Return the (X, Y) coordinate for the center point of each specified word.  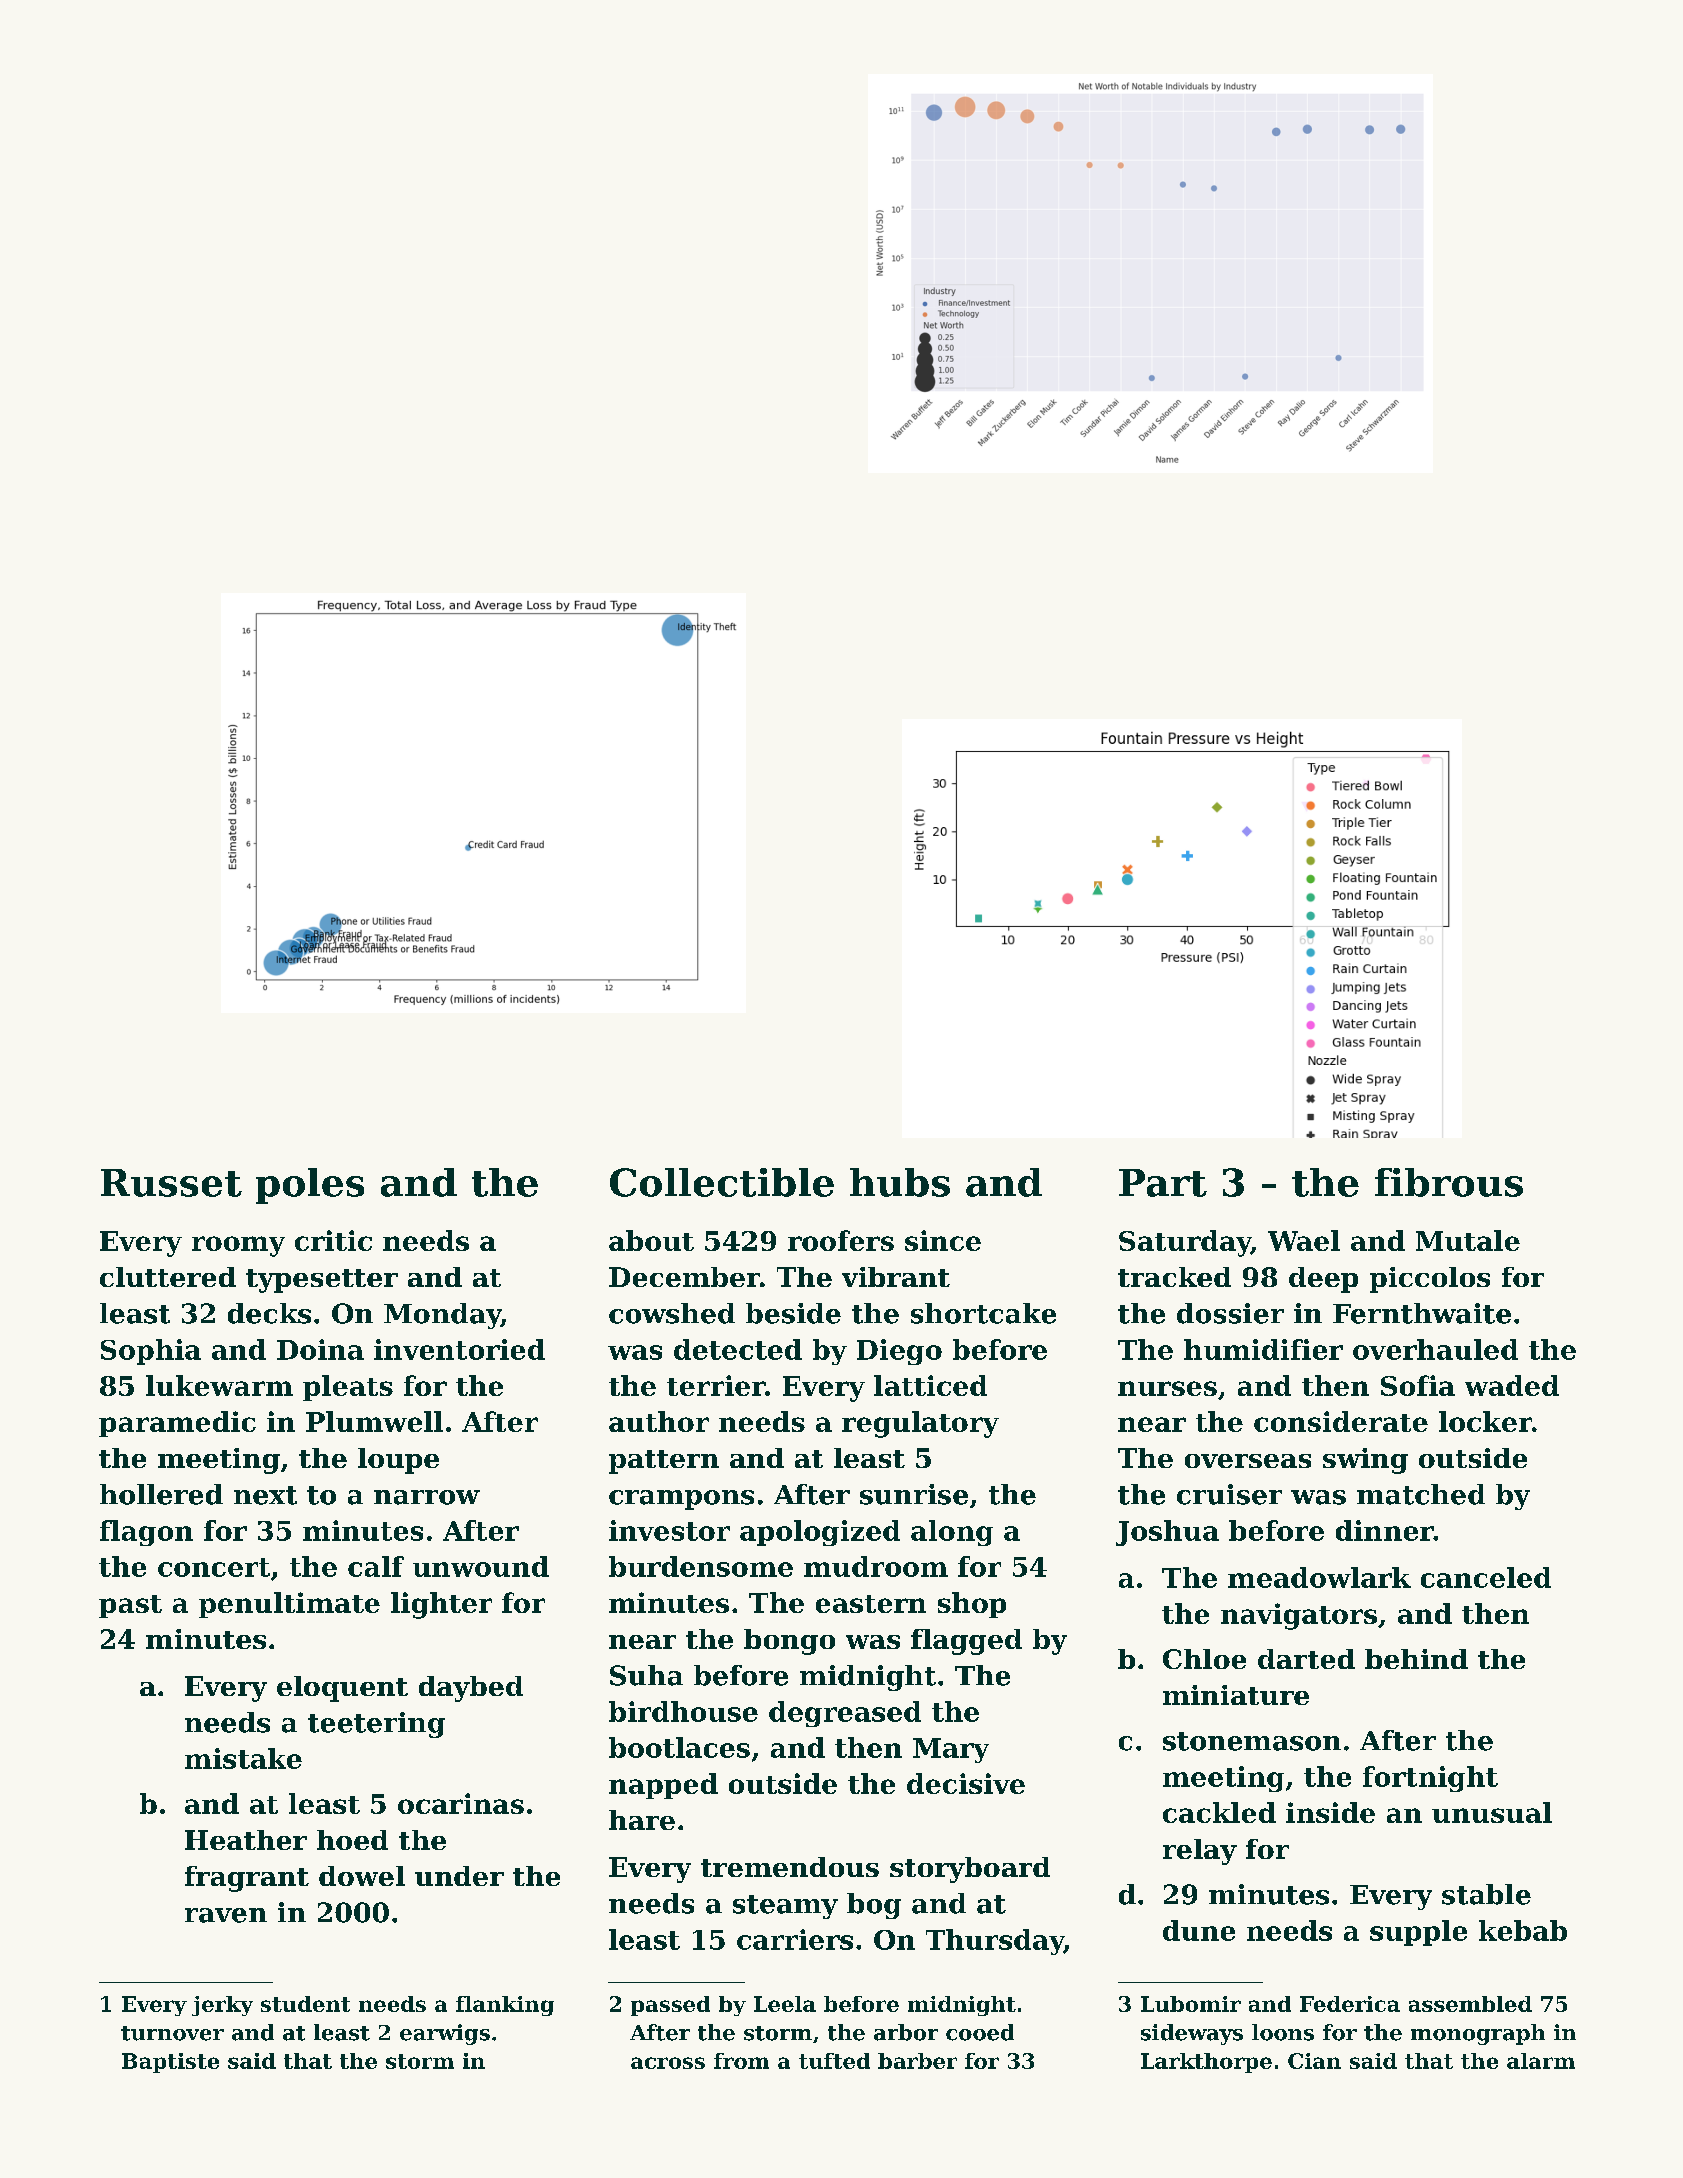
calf (376, 1566)
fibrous (1449, 1182)
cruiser (1229, 1494)
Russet (171, 1183)
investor (669, 1530)
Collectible (722, 1182)
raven (226, 1915)
